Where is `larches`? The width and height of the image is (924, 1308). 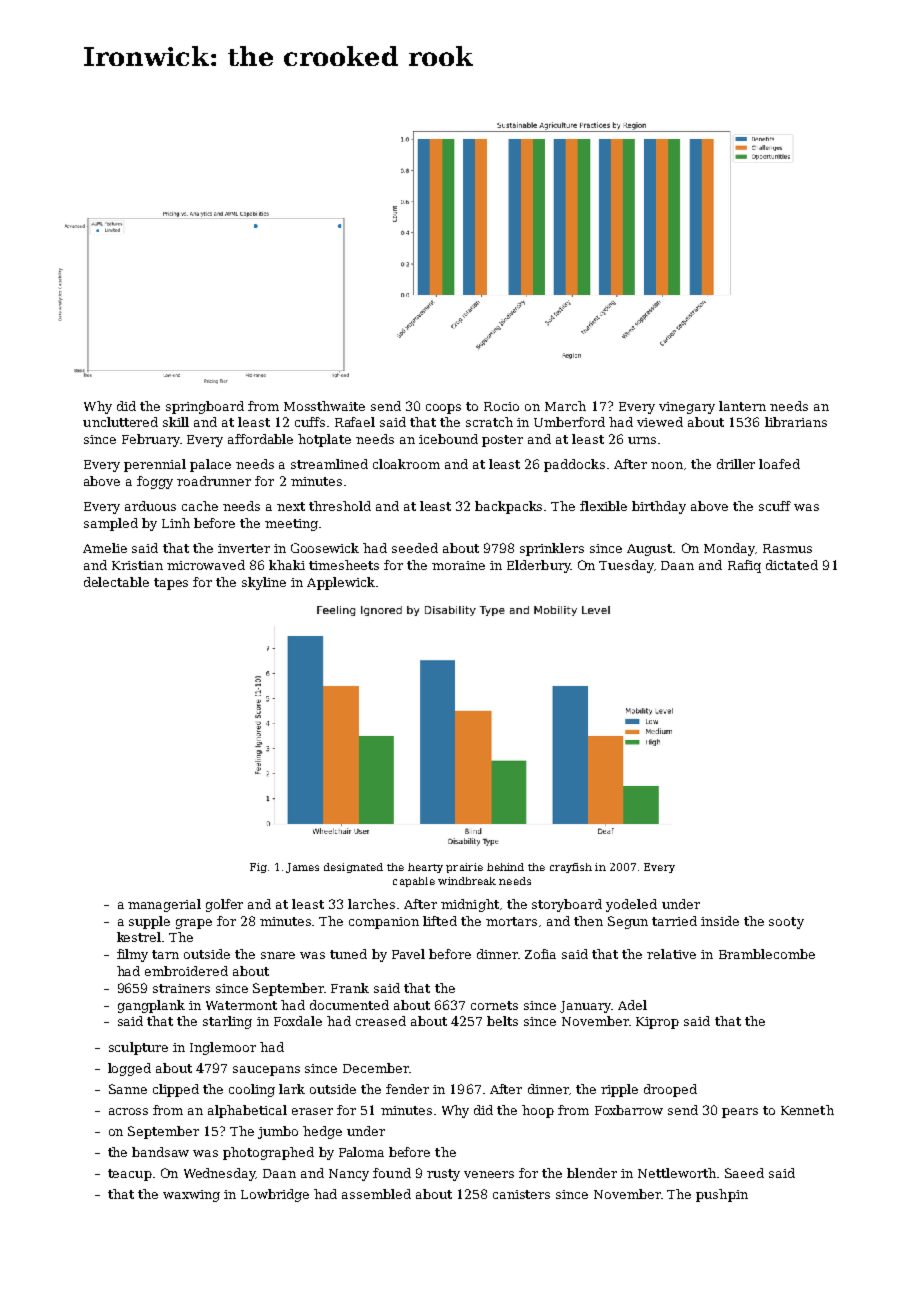
larches is located at coordinates (371, 904).
